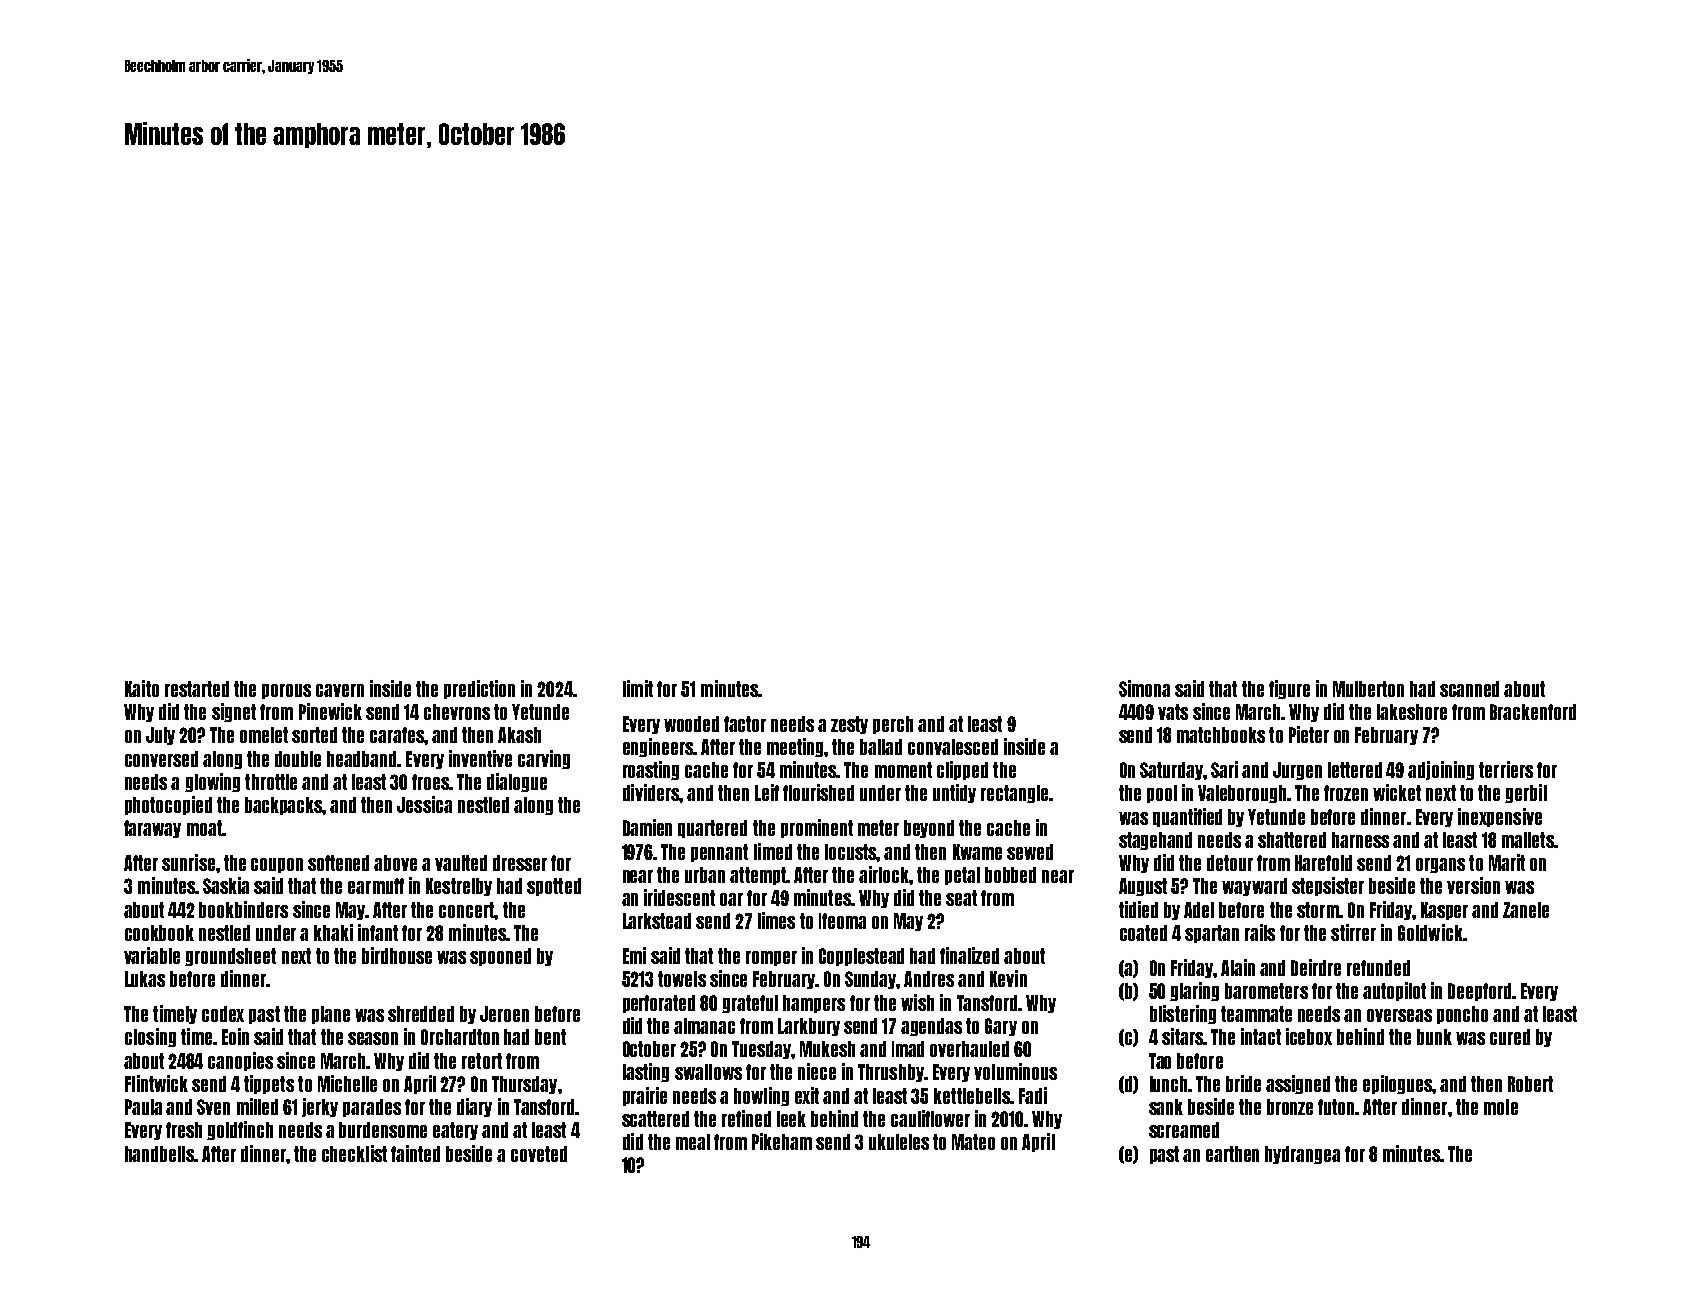  What do you see at coordinates (953, 747) in the image?
I see `convalesced` at bounding box center [953, 747].
